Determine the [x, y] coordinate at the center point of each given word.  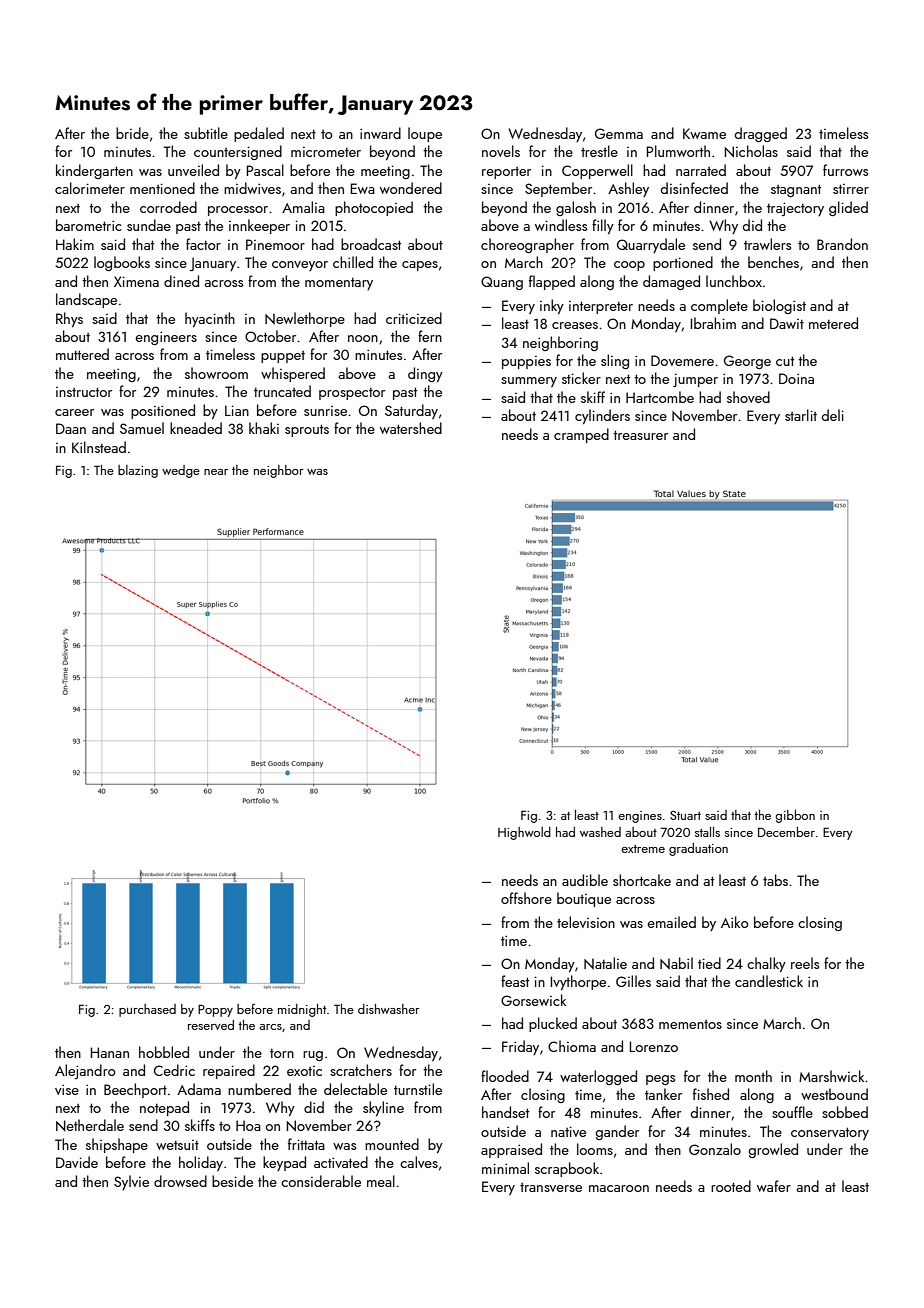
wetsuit [177, 1145]
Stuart [685, 815]
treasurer [640, 435]
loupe [425, 134]
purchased [147, 1010]
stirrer [851, 189]
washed [600, 832]
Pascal [265, 170]
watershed [411, 428]
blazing [138, 471]
